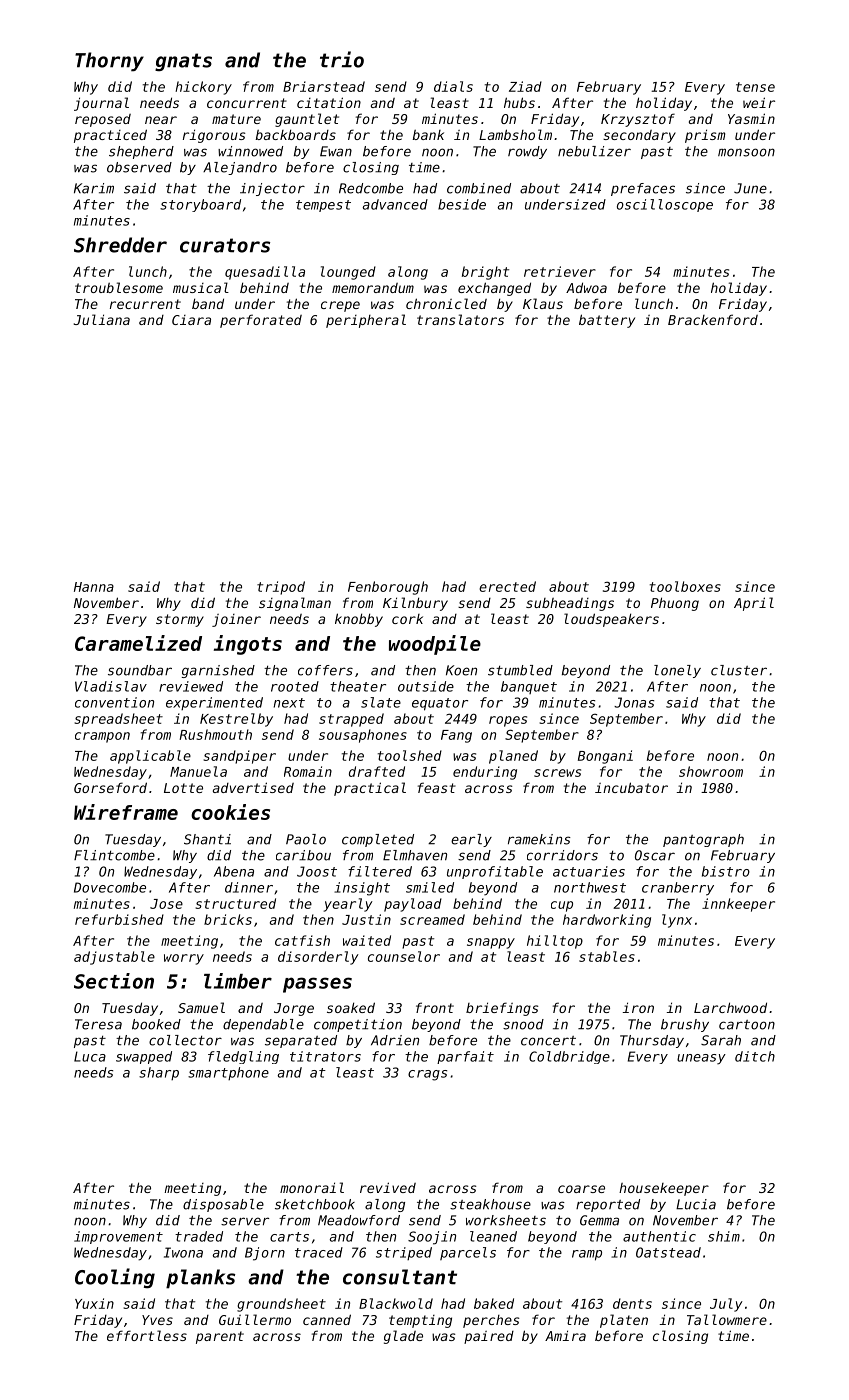 This page has height=1400, width=849. Describe the element at coordinates (191, 320) in the page. I see `Ciara` at that location.
